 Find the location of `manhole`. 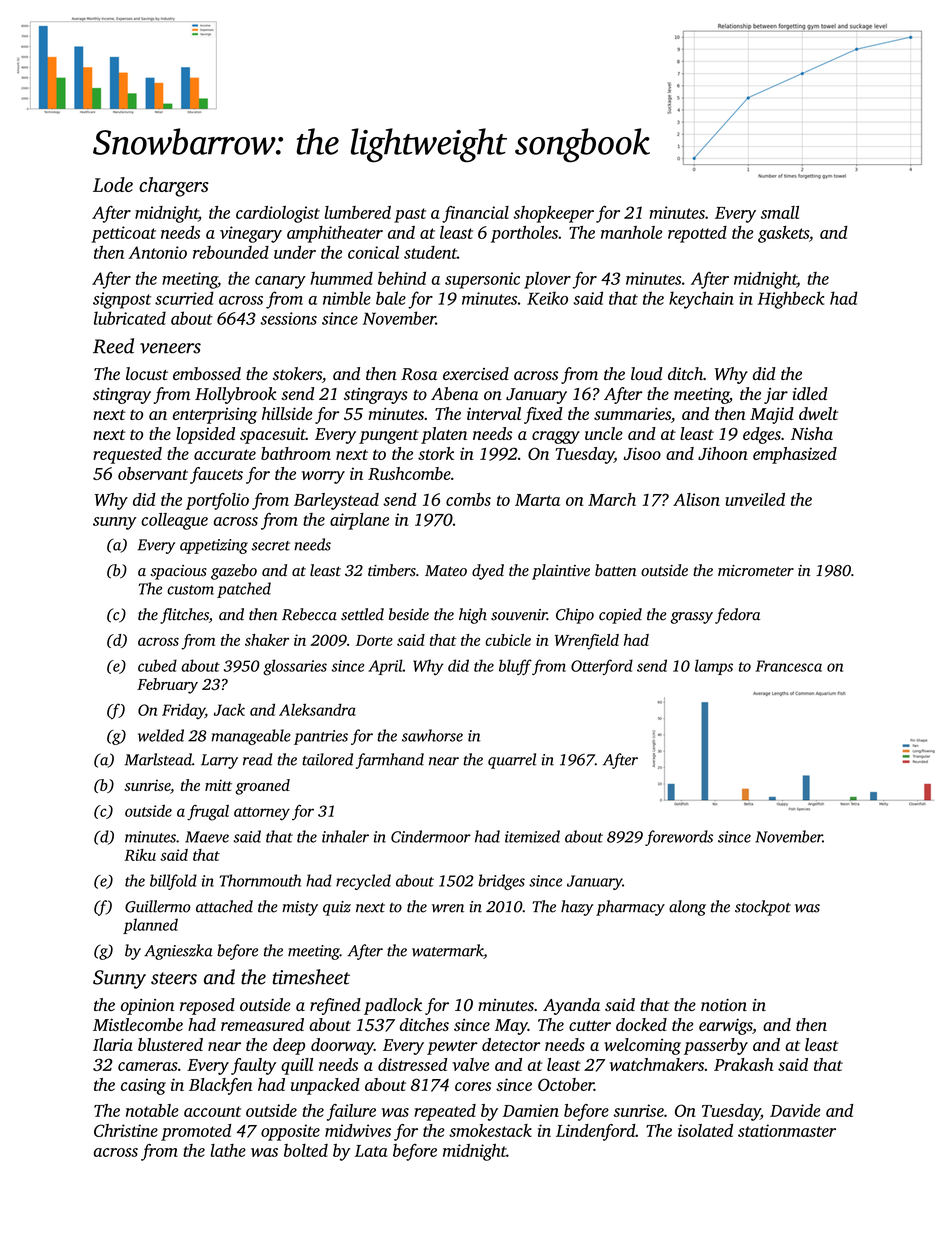

manhole is located at coordinates (631, 232).
